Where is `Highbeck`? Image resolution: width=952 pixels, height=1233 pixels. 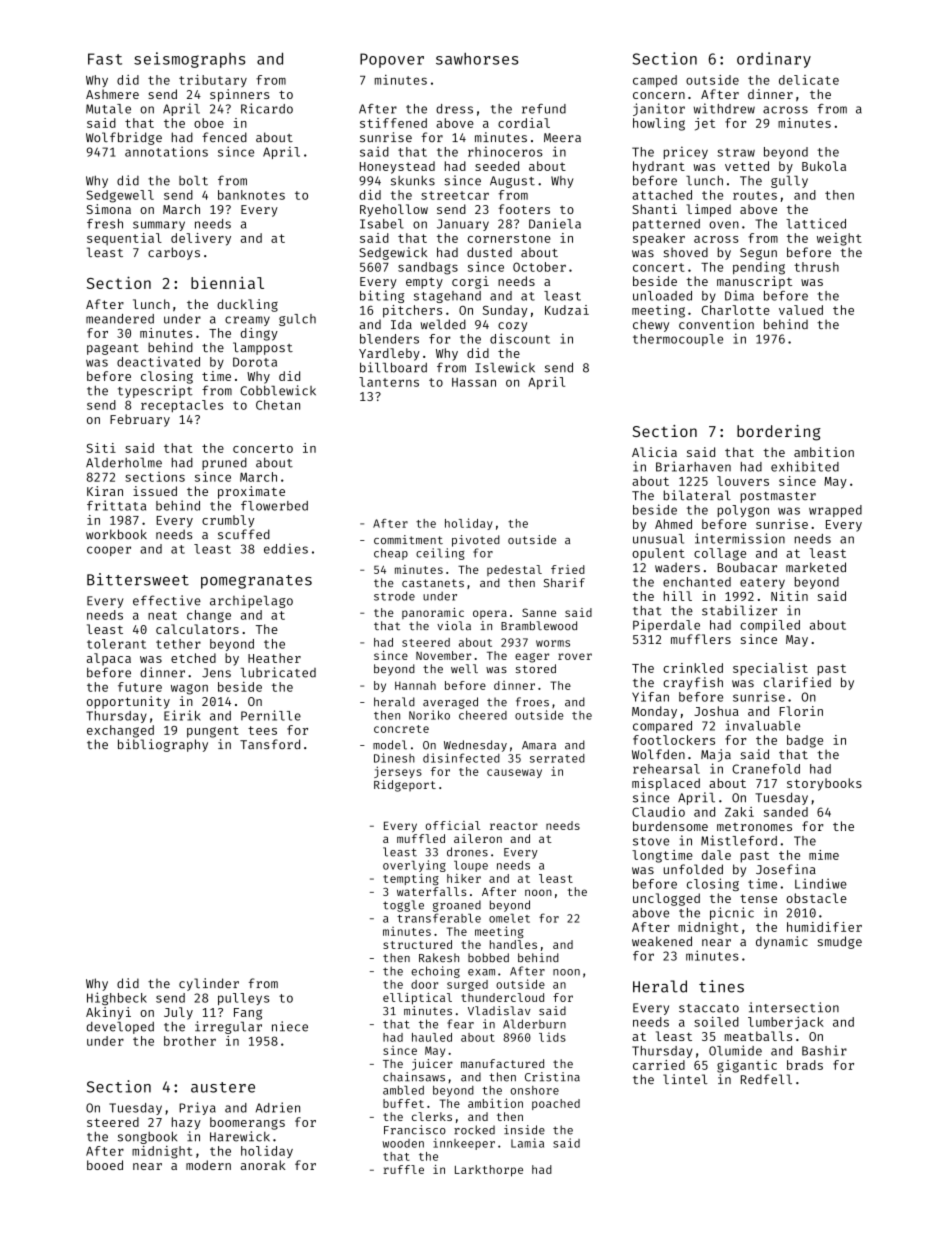 Highbeck is located at coordinates (117, 998).
